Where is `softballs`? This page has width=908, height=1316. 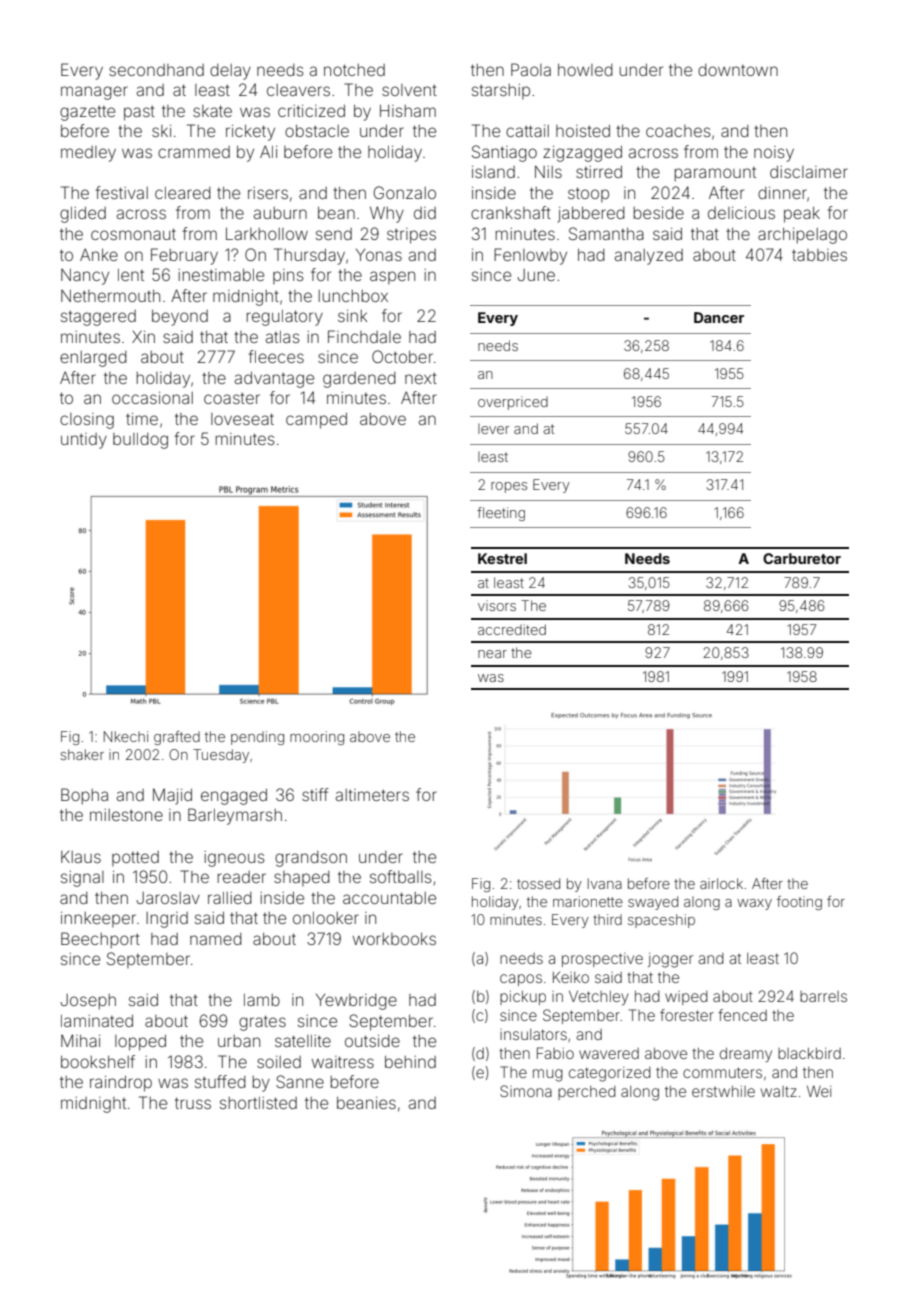 softballs is located at coordinates (401, 876).
